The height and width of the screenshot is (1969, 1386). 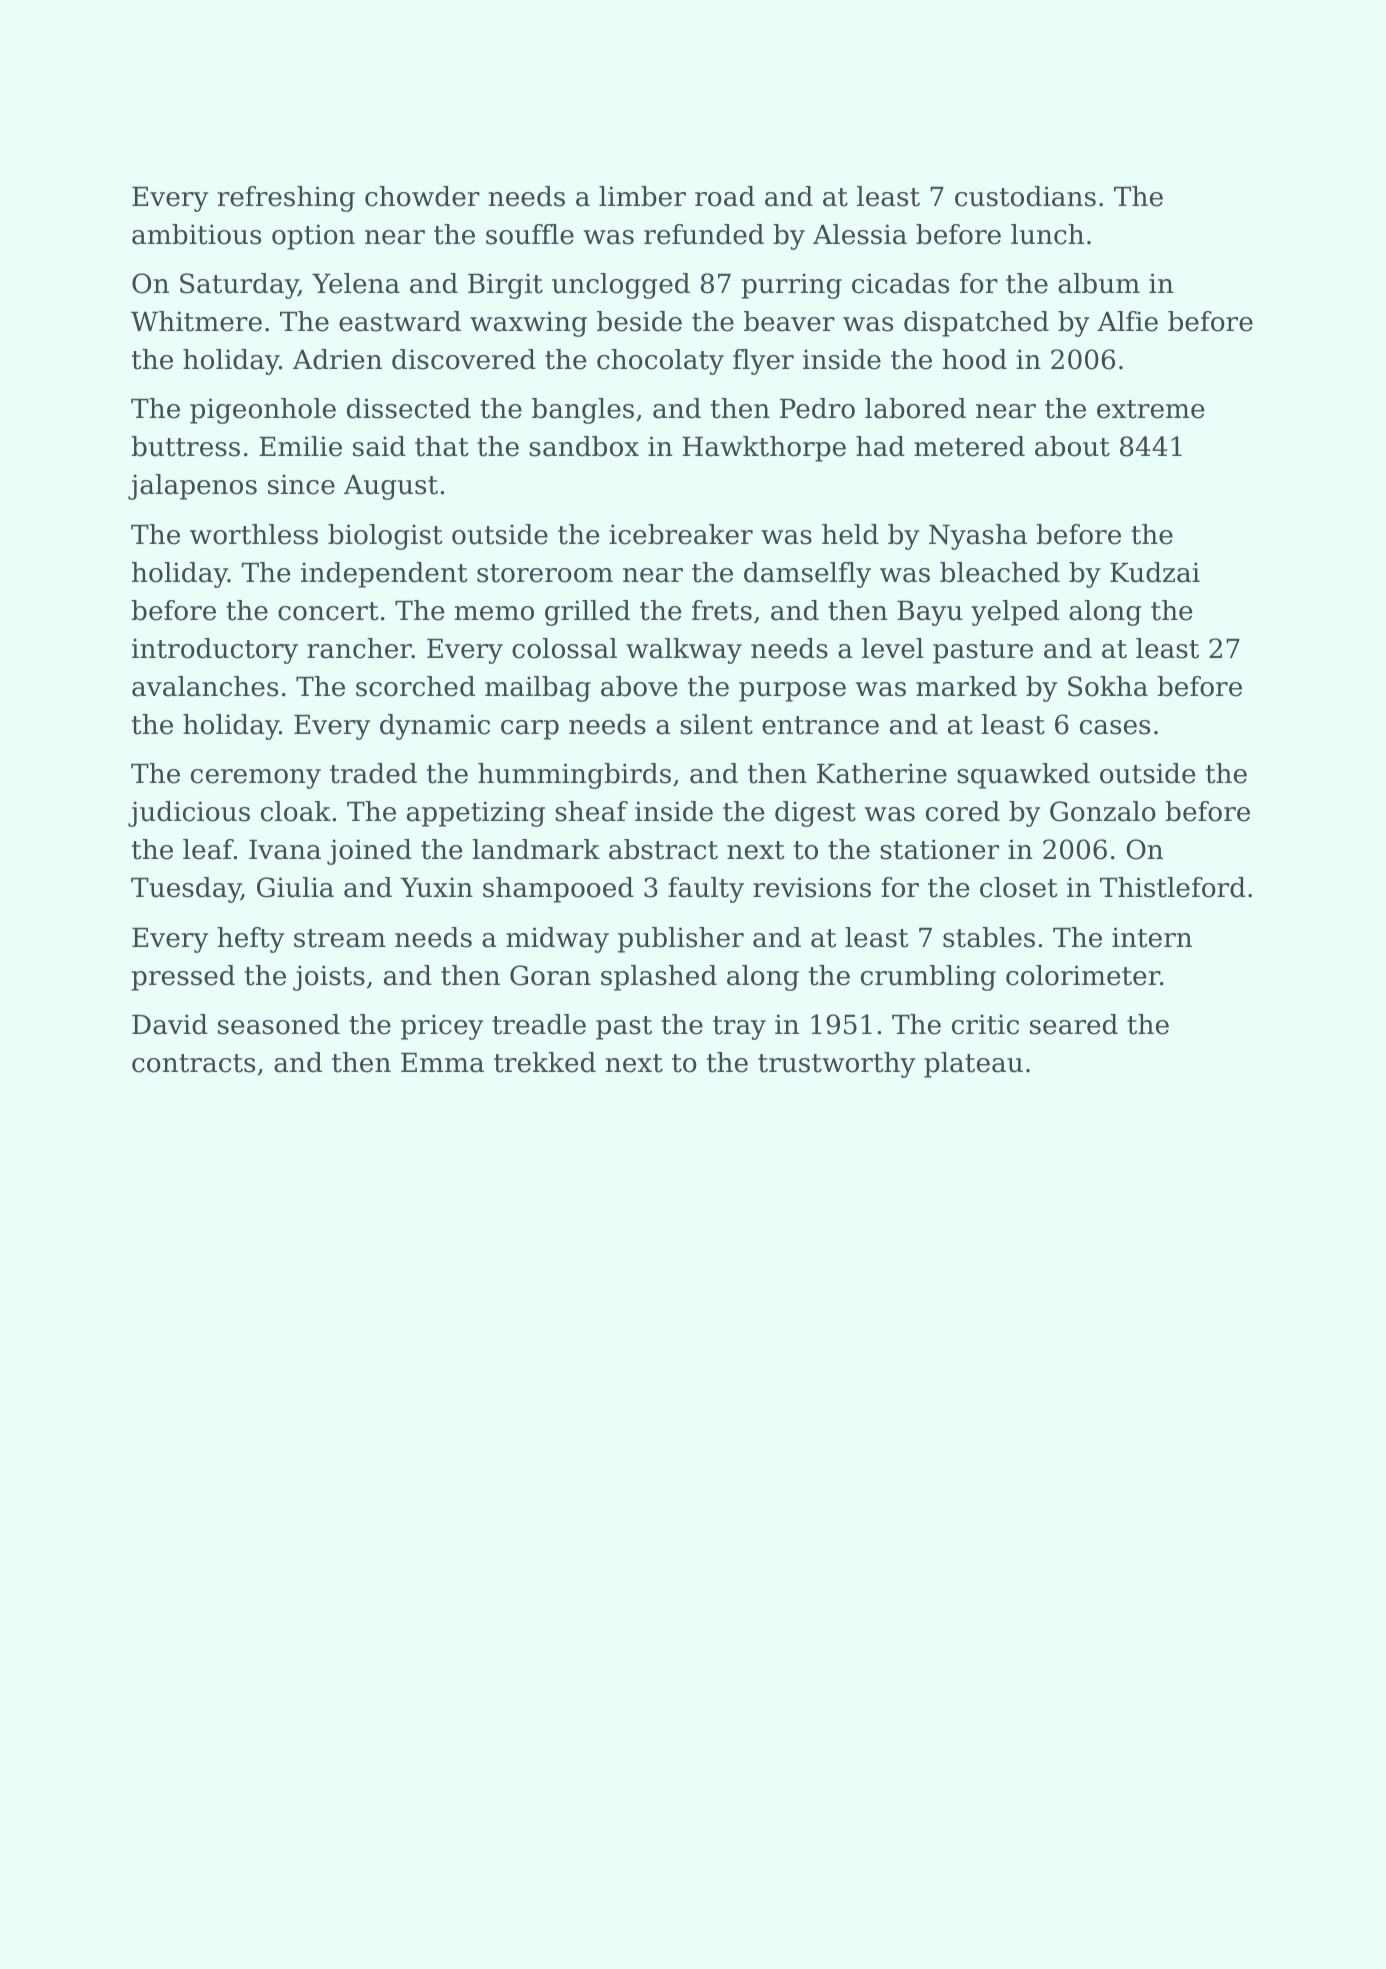 What do you see at coordinates (584, 446) in the screenshot?
I see `sandbox` at bounding box center [584, 446].
